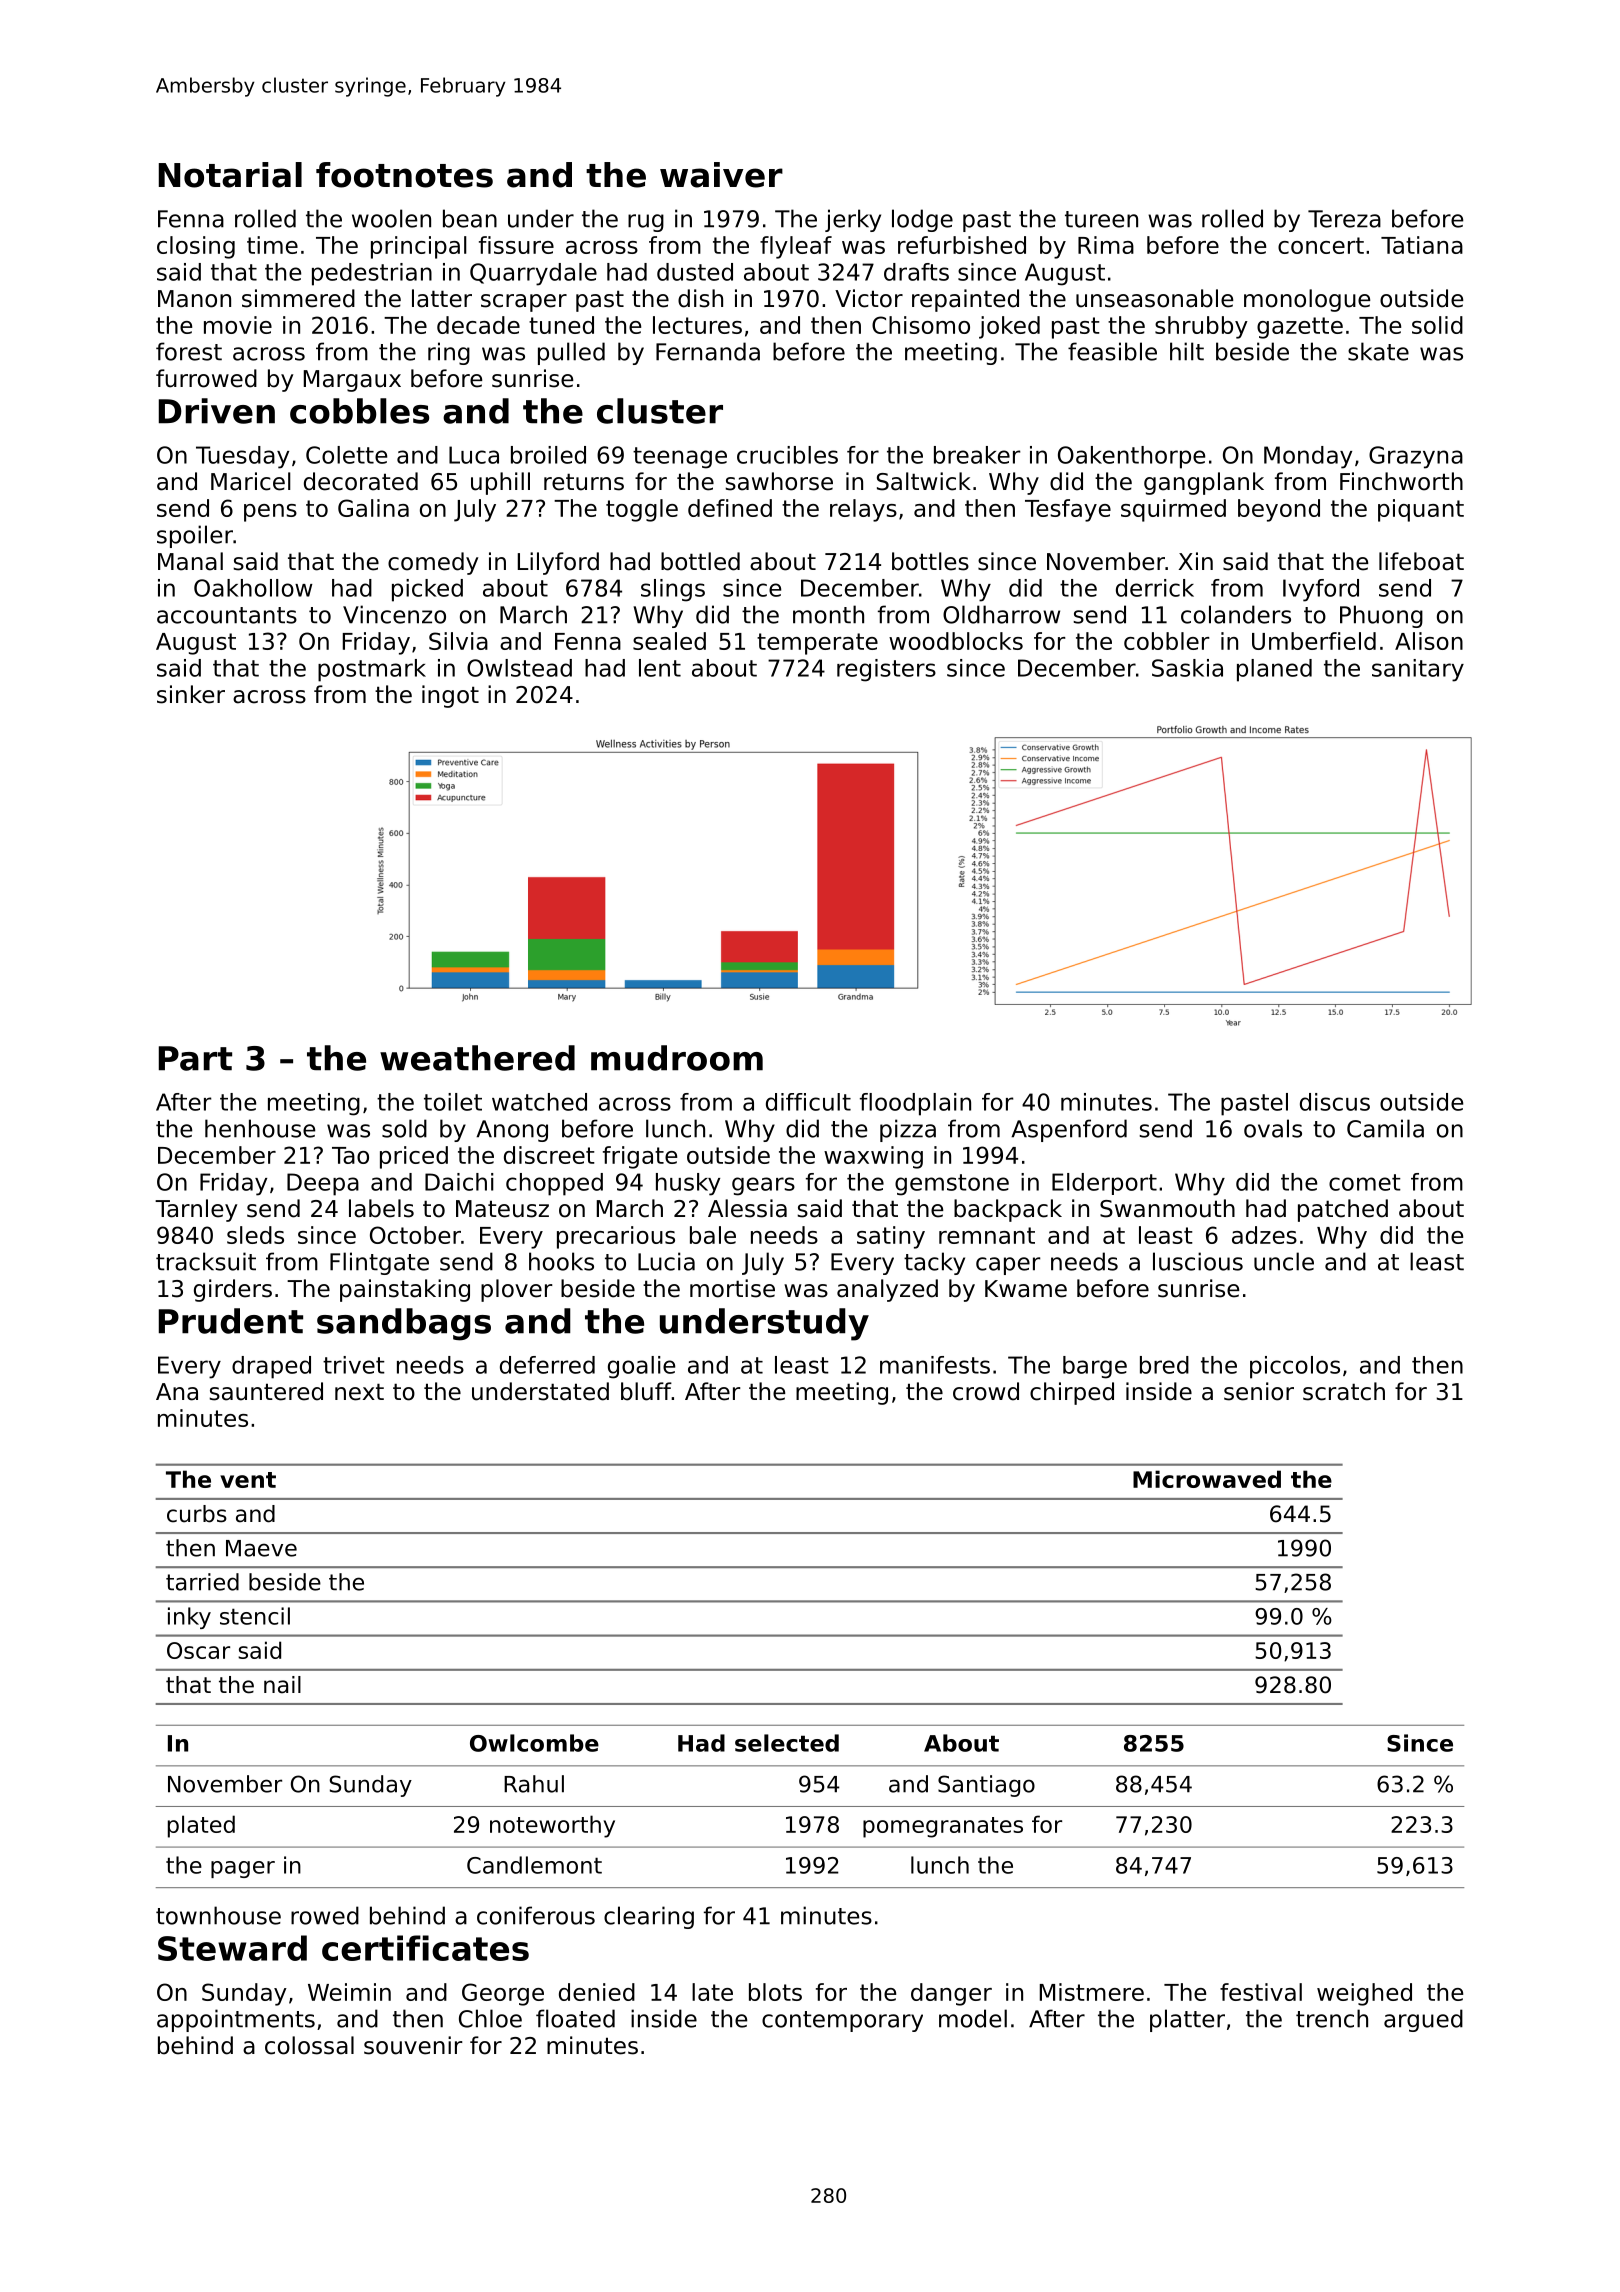 The image size is (1620, 2292). Describe the element at coordinates (887, 1290) in the page. I see `analyzed` at that location.
